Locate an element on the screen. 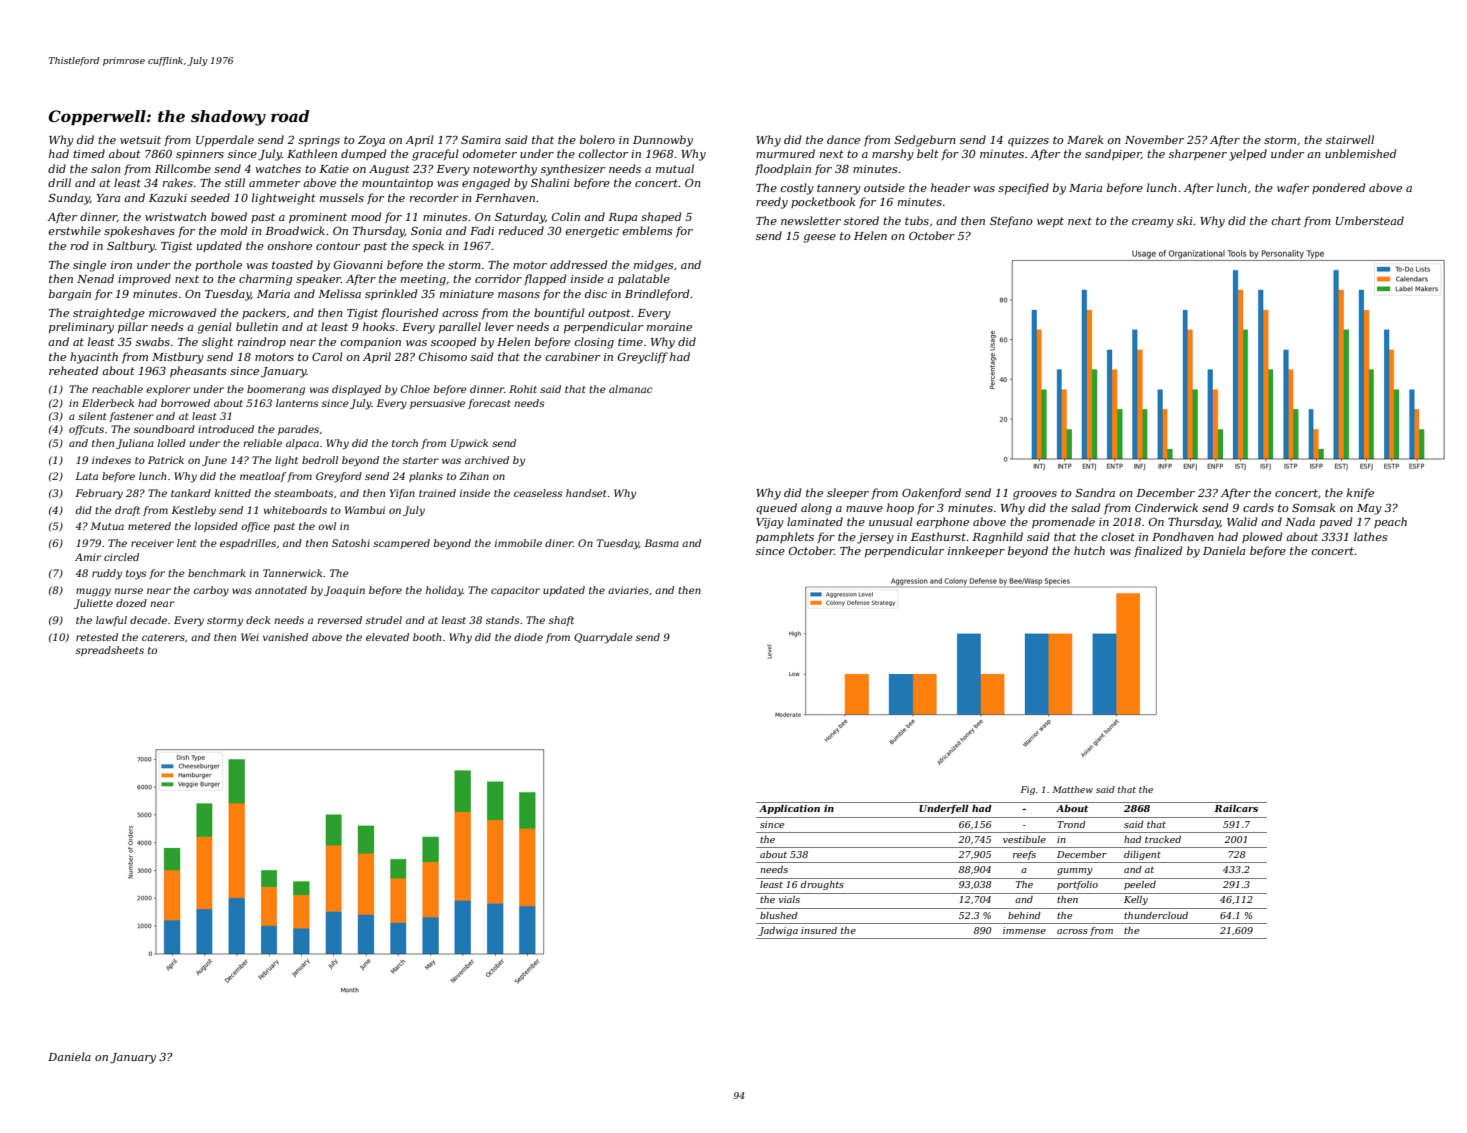  spreadsheets is located at coordinates (110, 651).
